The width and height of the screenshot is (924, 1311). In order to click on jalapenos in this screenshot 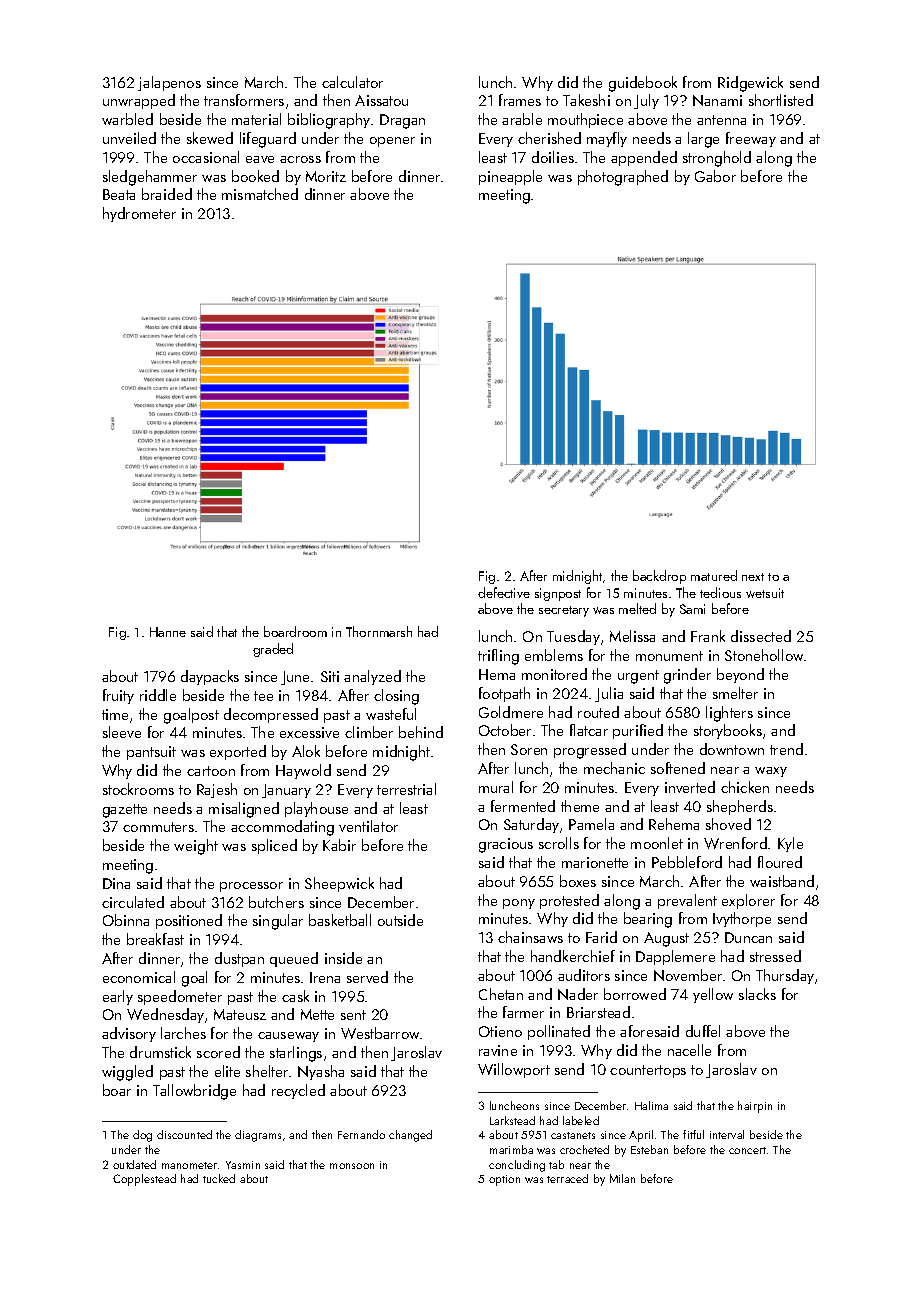, I will do `click(169, 83)`.
